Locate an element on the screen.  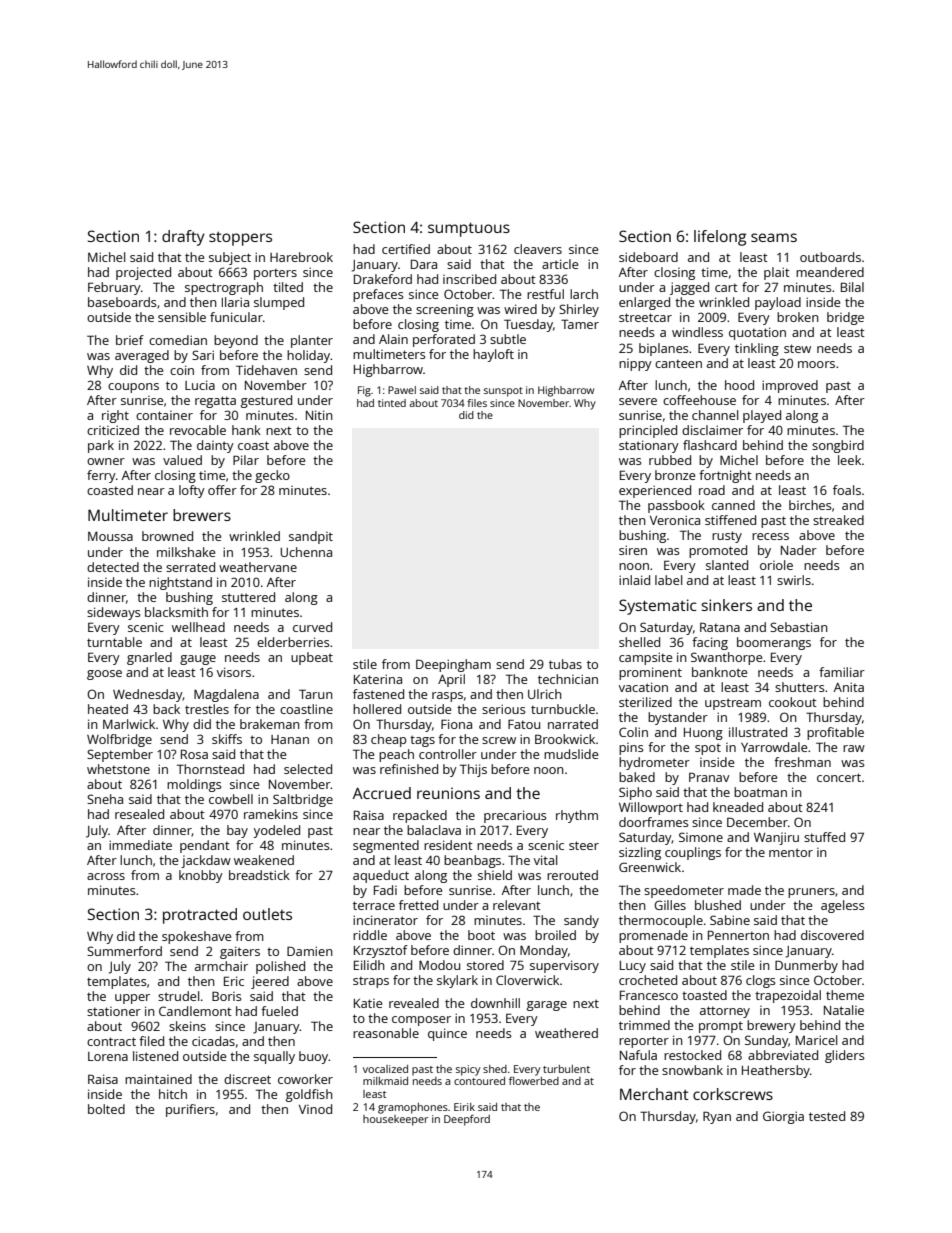
stationary is located at coordinates (649, 446).
